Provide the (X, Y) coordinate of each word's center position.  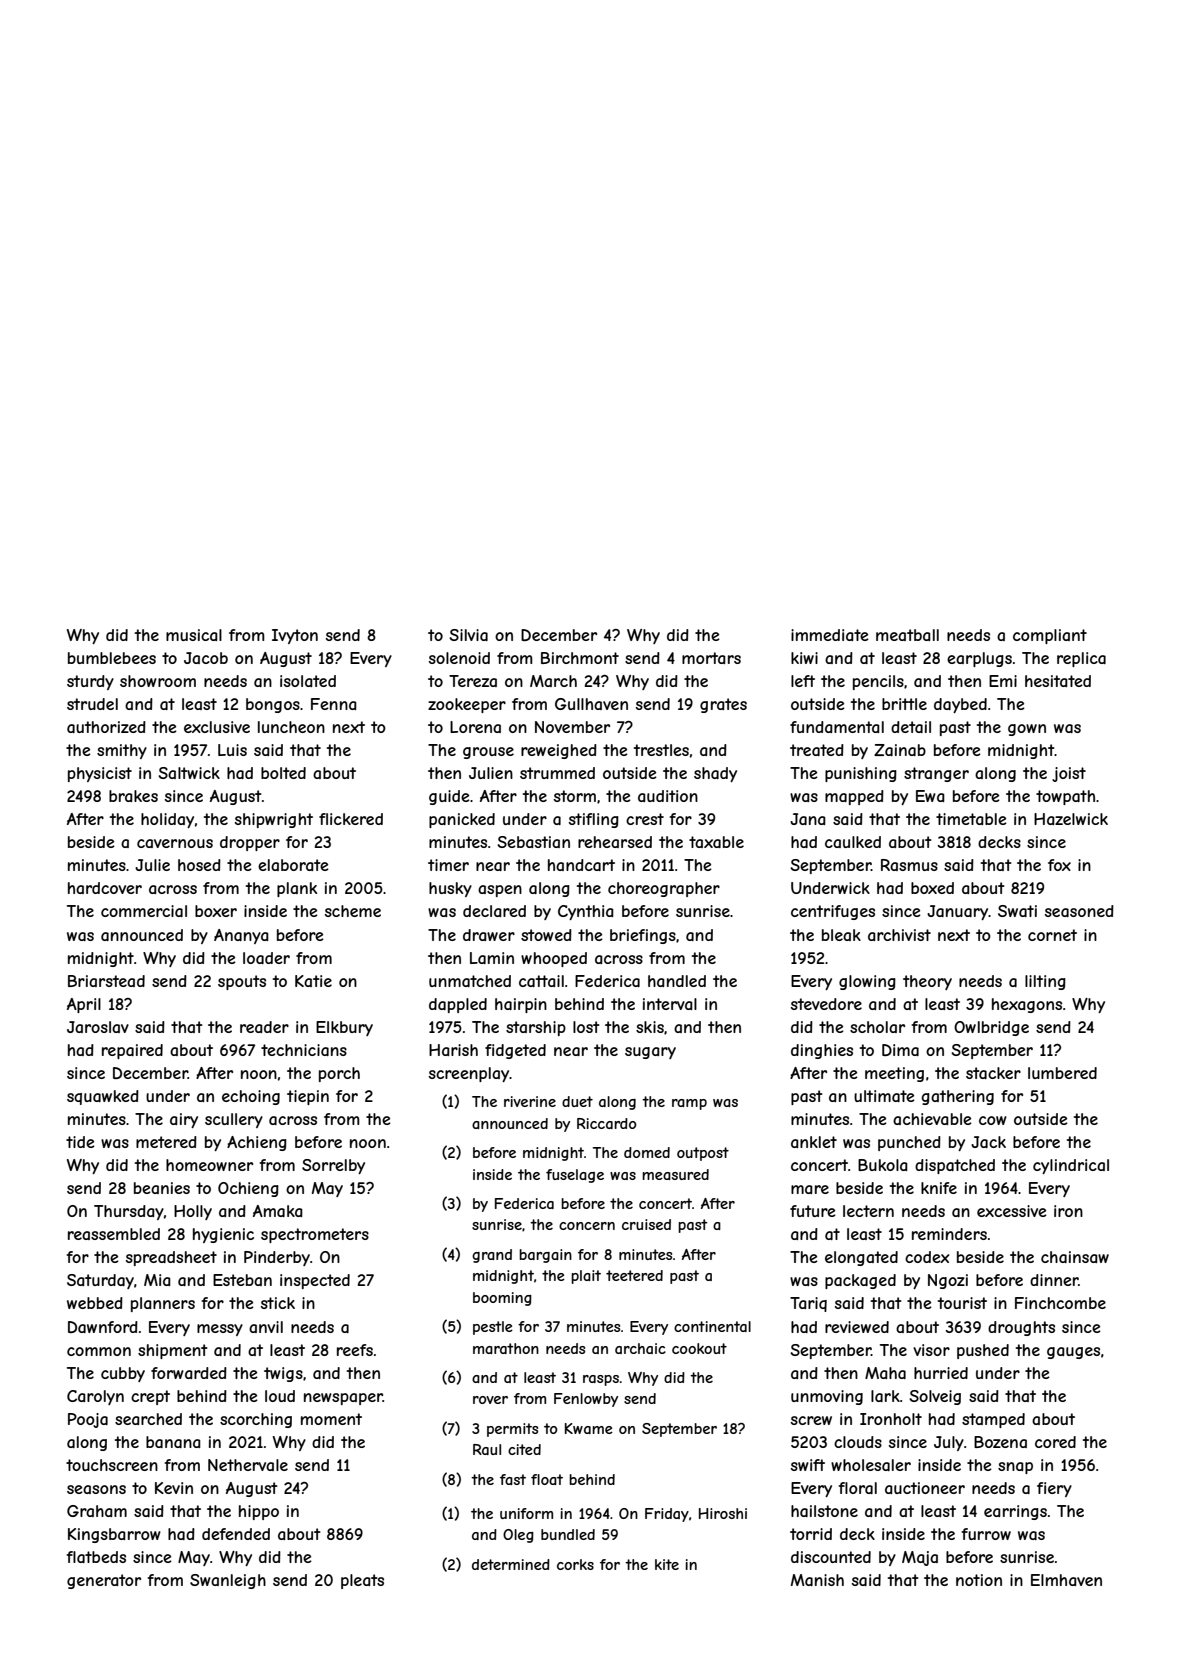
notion (979, 1580)
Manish (817, 1580)
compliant (1050, 636)
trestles (661, 750)
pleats (362, 1581)
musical (194, 635)
